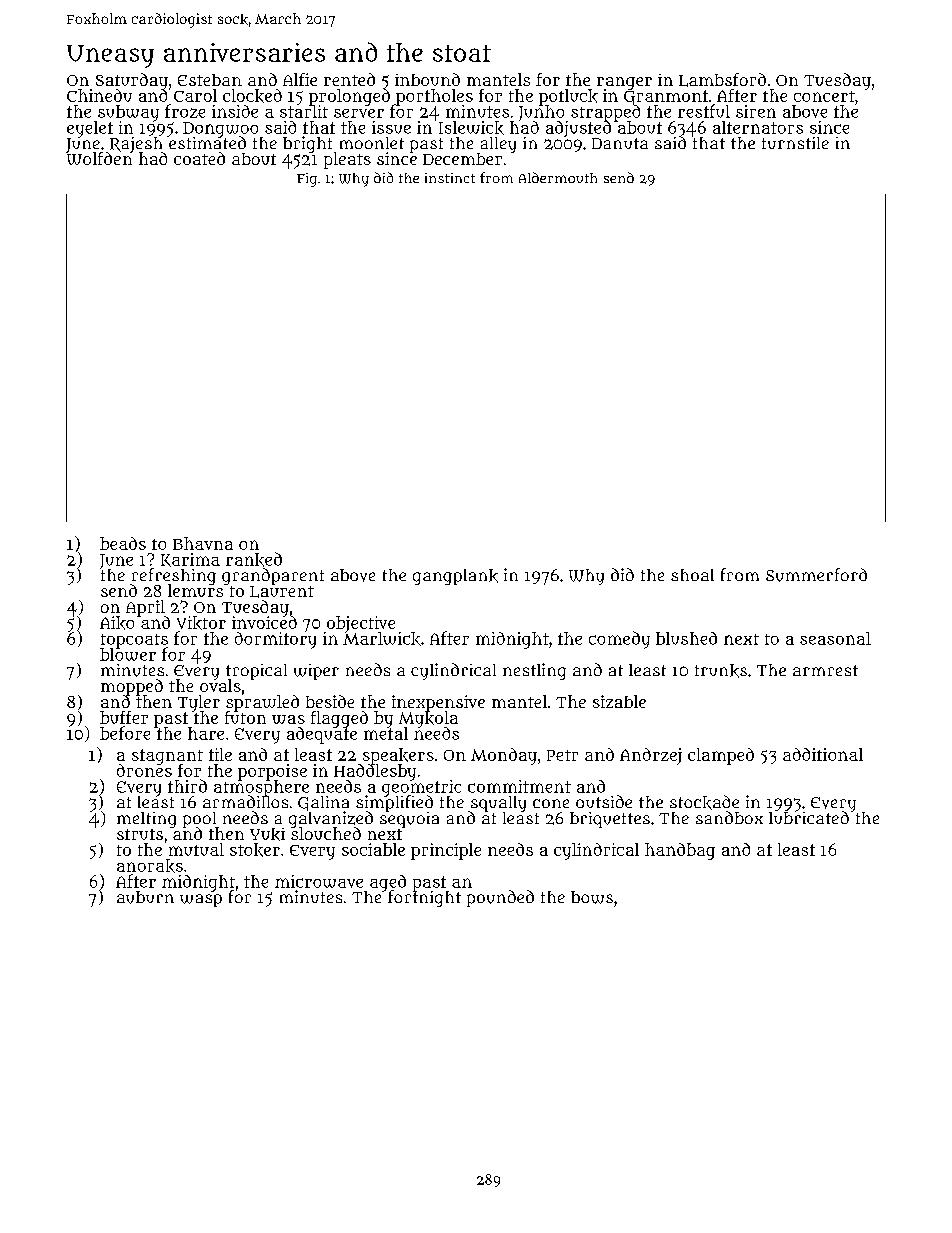  What do you see at coordinates (145, 897) in the screenshot?
I see `auburn` at bounding box center [145, 897].
